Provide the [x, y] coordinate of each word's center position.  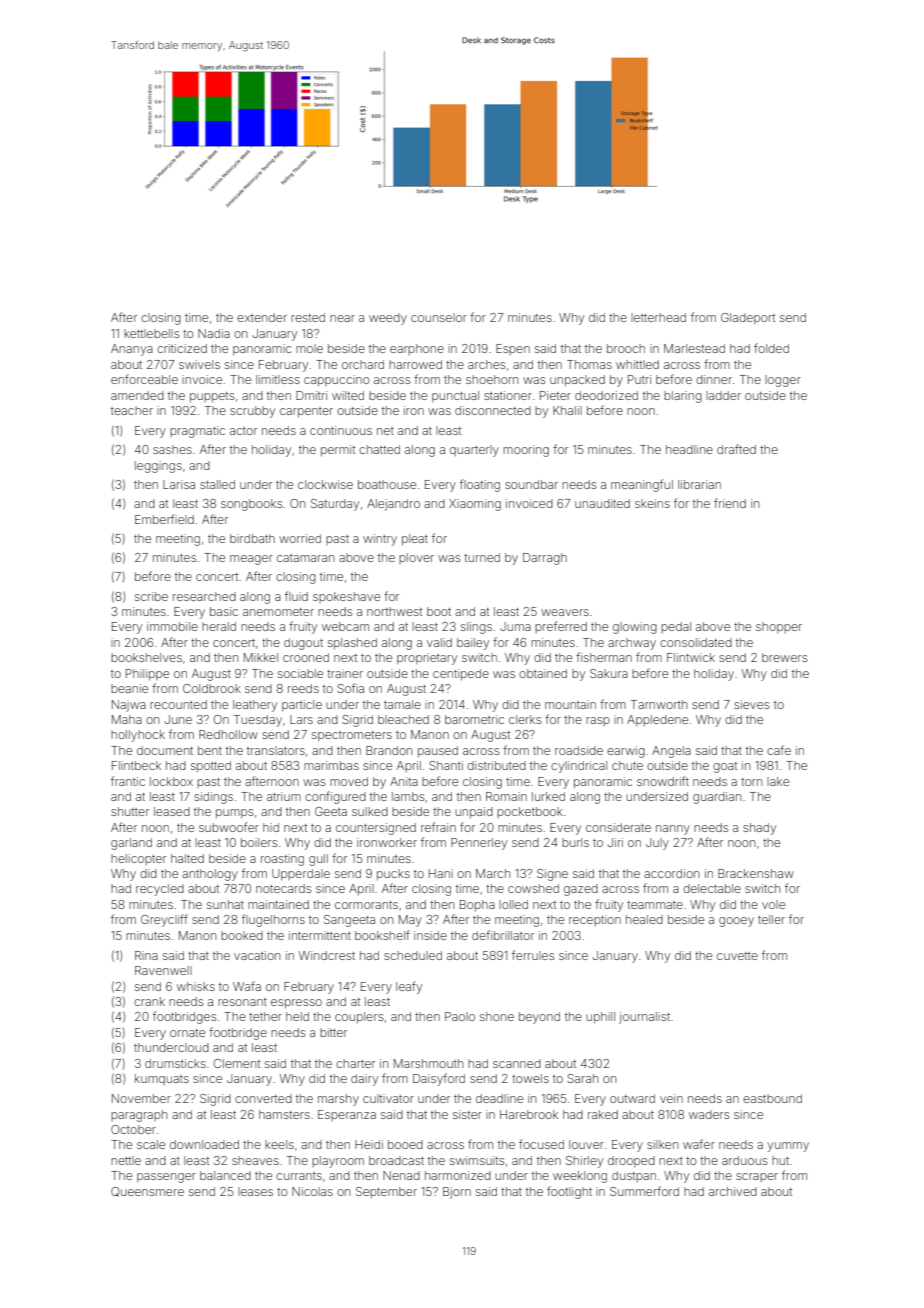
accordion [671, 873]
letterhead [658, 317]
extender [262, 317]
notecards [283, 888]
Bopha [477, 906]
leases [255, 1191]
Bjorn [457, 1193]
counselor [439, 317]
